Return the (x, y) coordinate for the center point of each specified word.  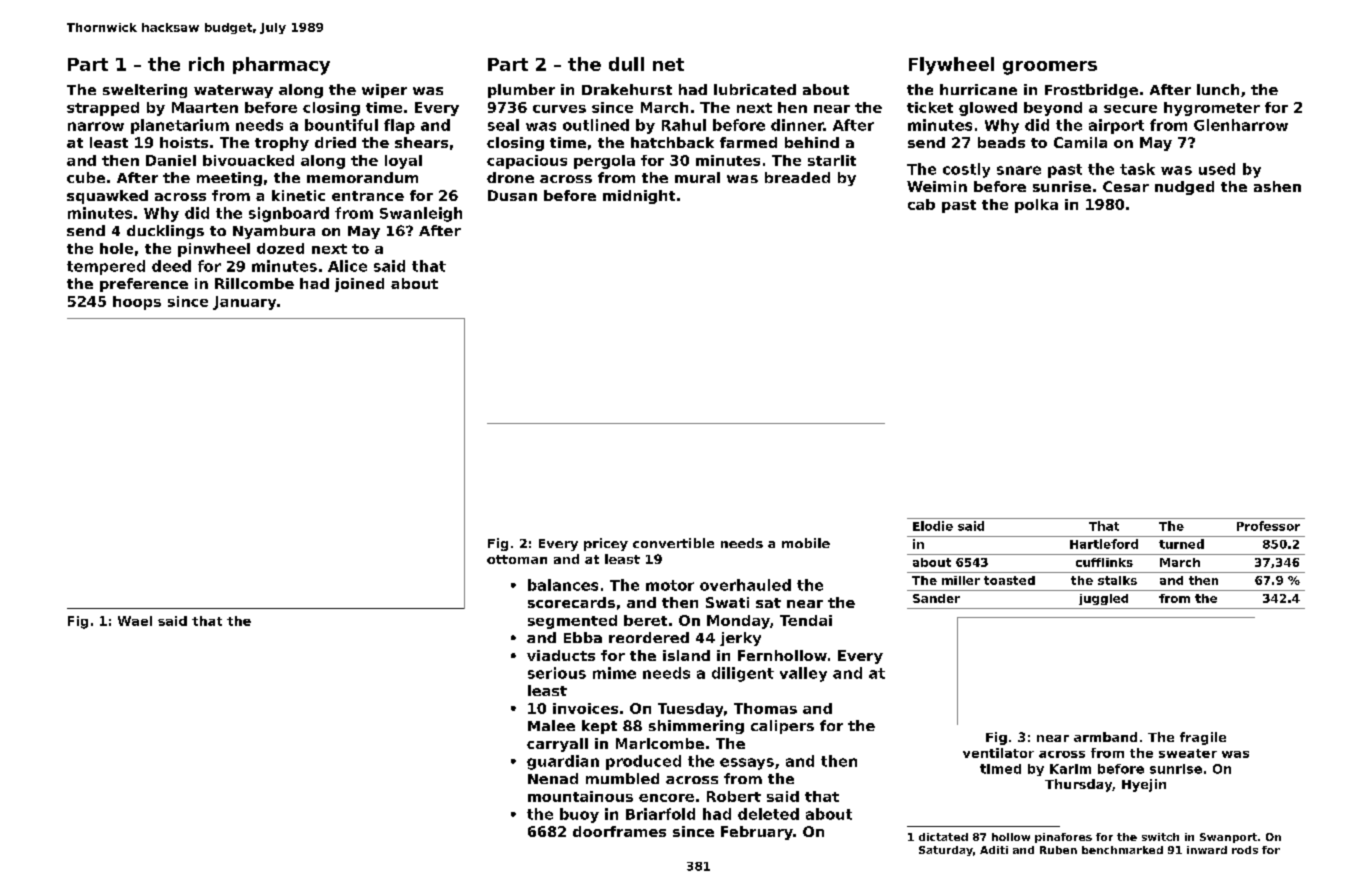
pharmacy (281, 66)
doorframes (619, 831)
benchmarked (1122, 850)
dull (626, 64)
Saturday (946, 851)
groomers (1050, 68)
